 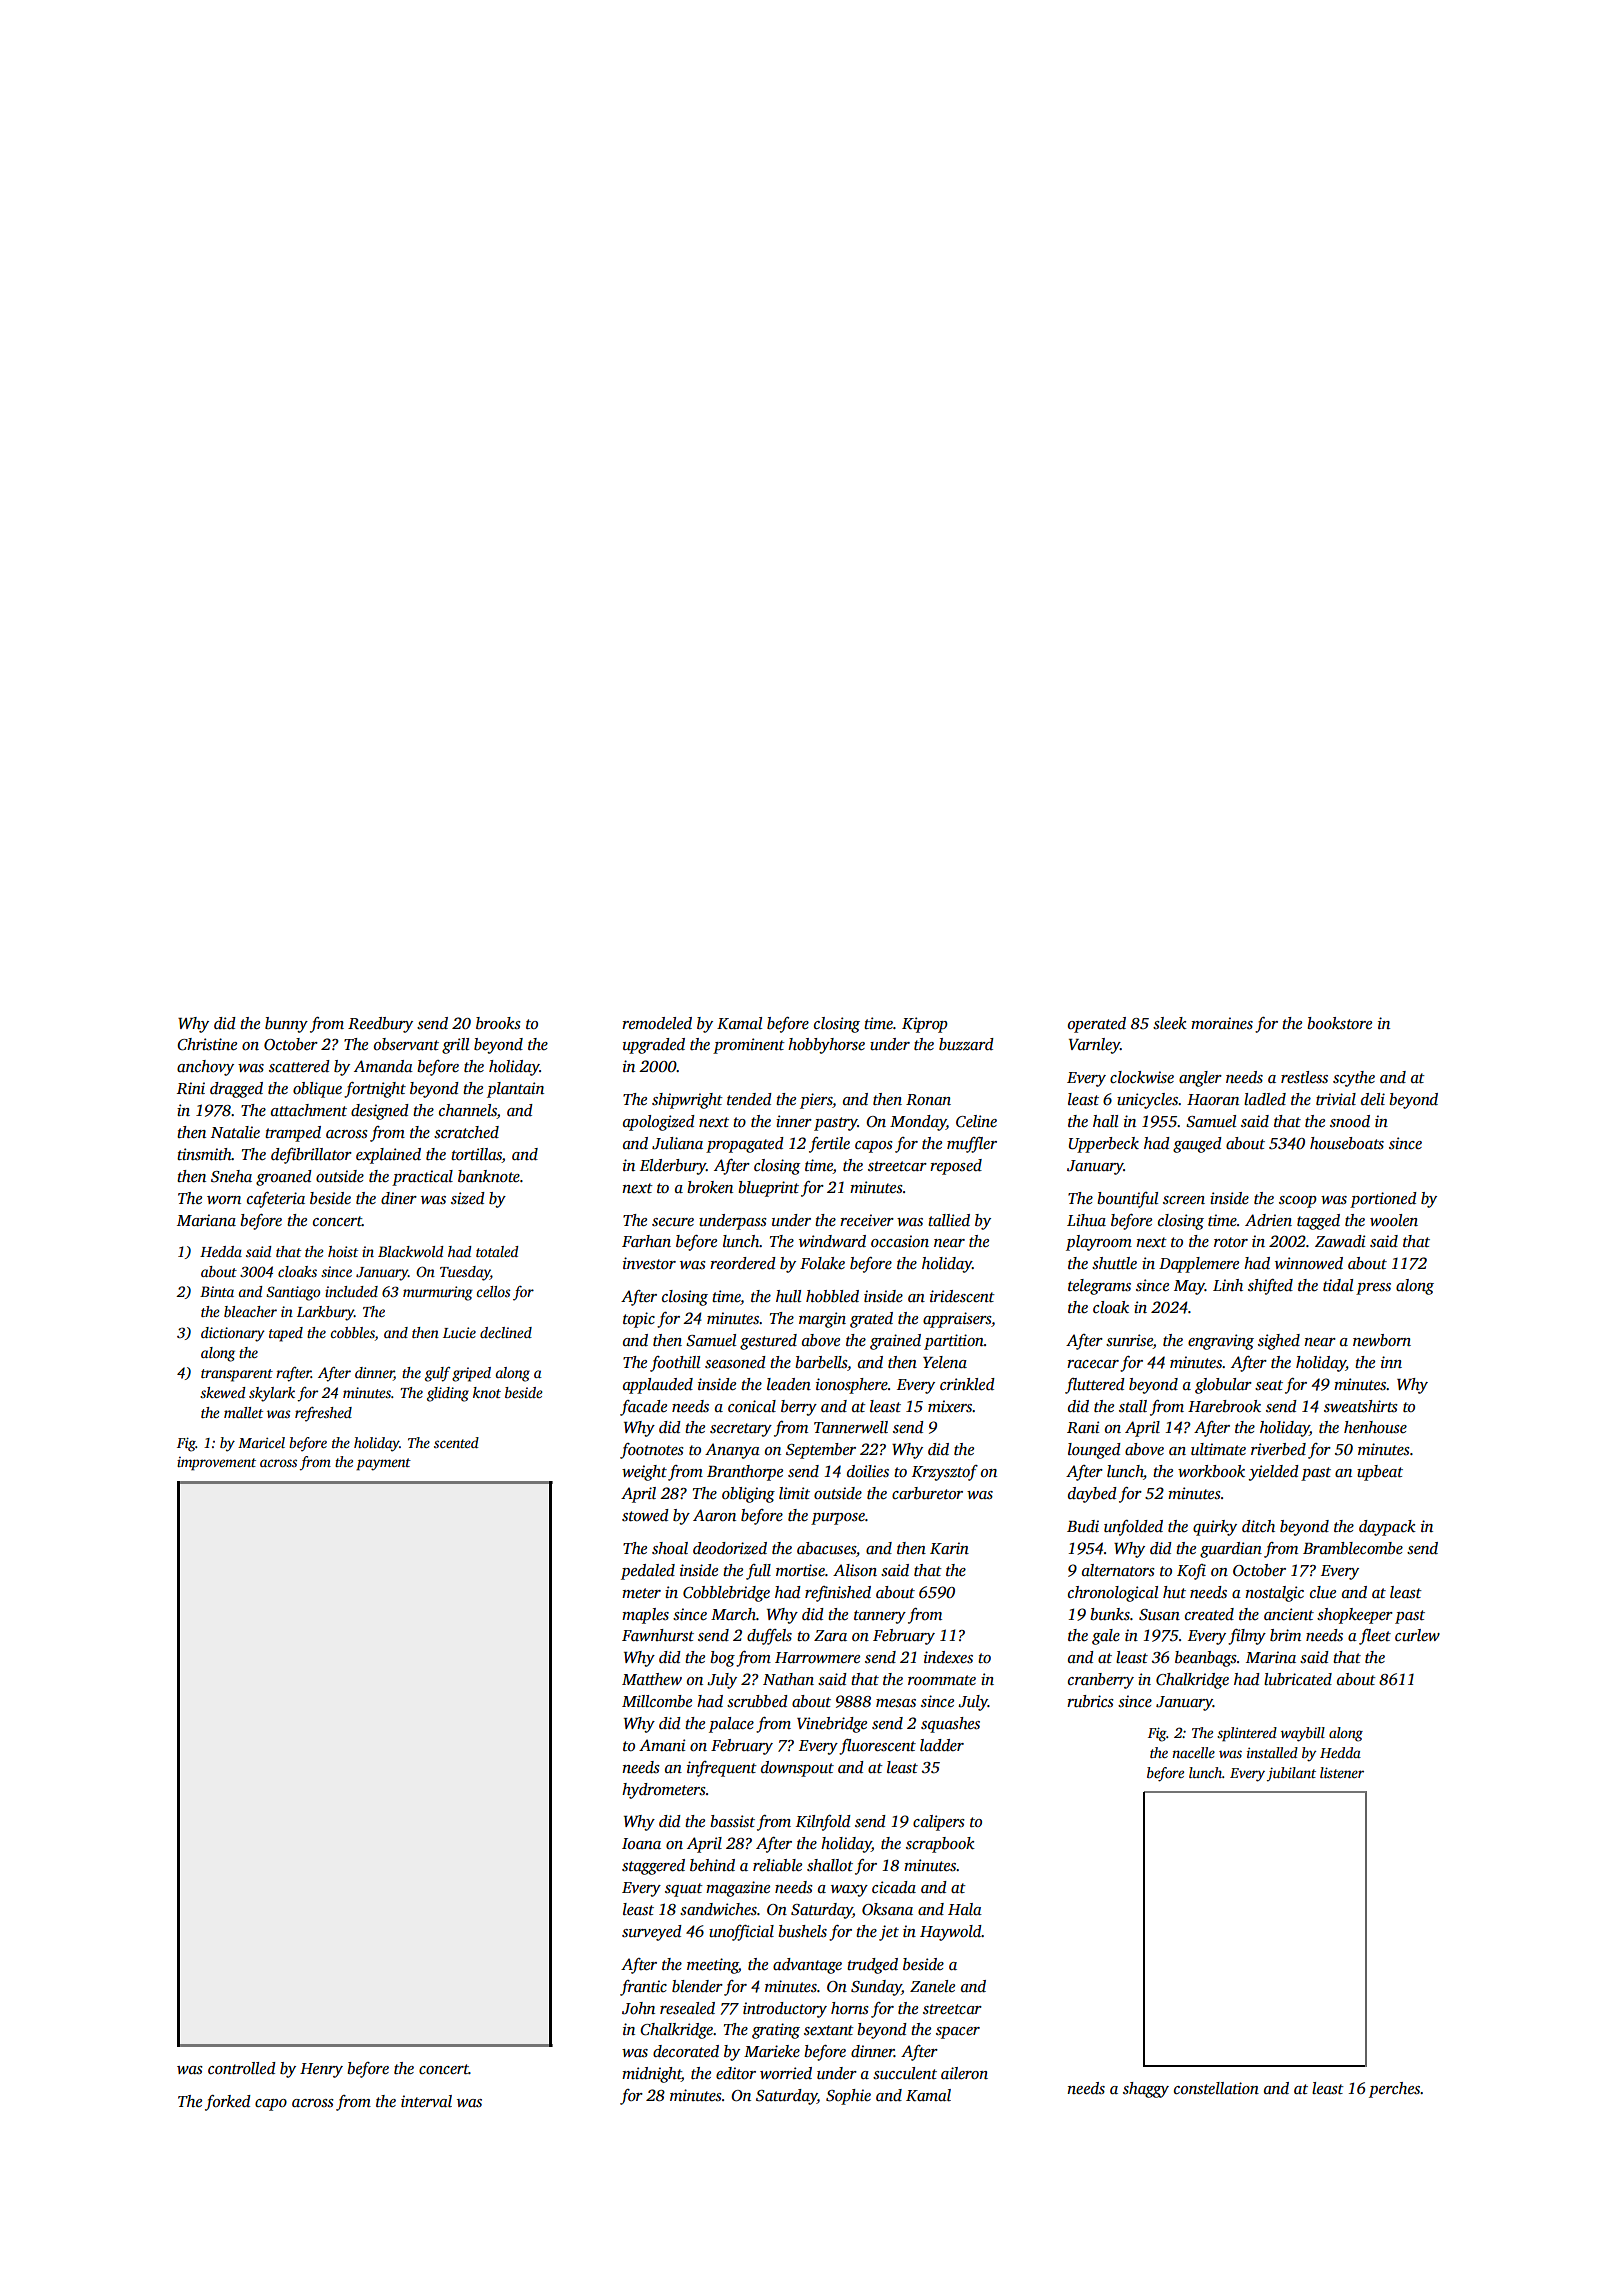 What do you see at coordinates (1228, 1285) in the screenshot?
I see `Linh` at bounding box center [1228, 1285].
